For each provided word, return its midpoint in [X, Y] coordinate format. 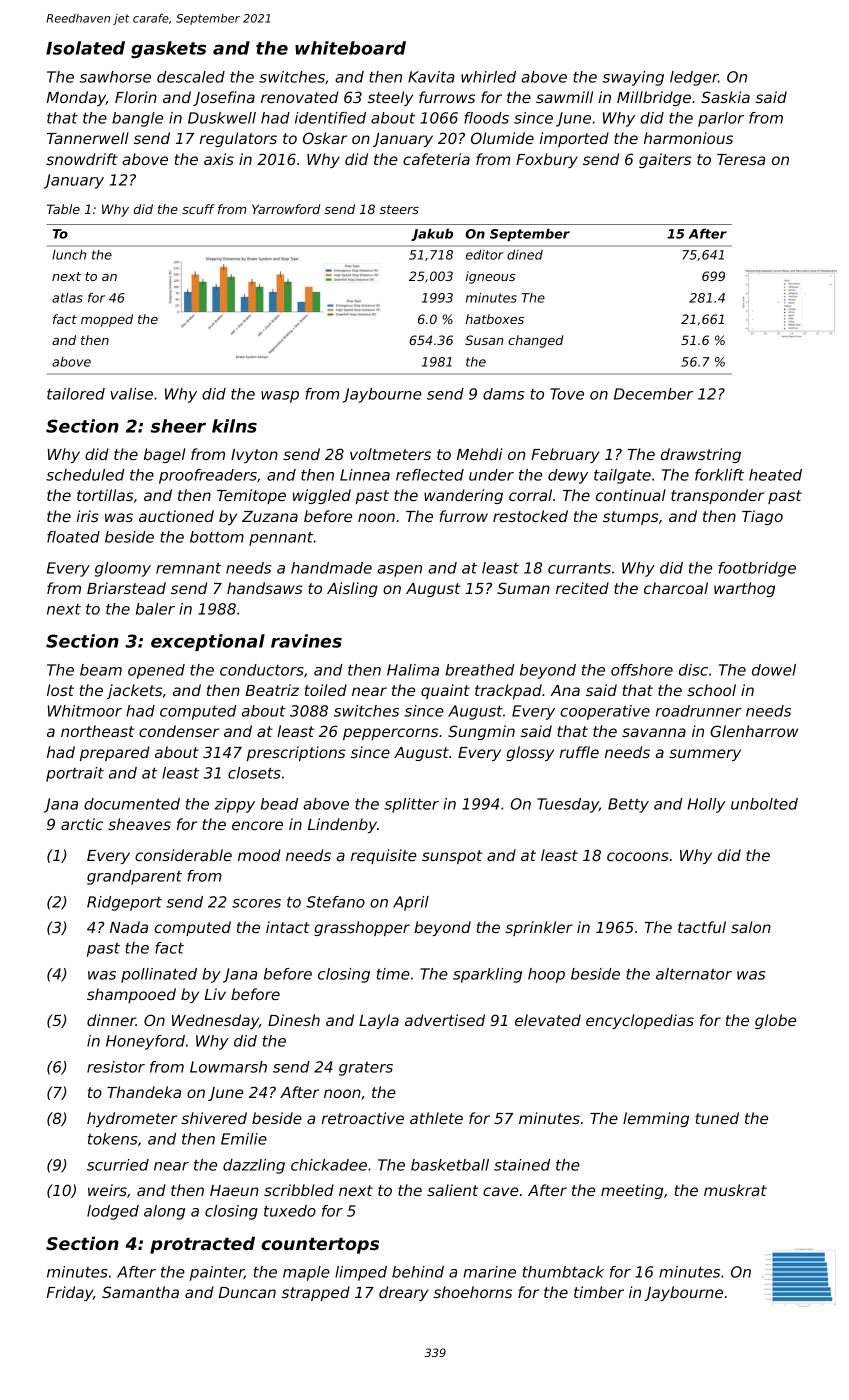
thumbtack [563, 1272]
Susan [484, 340]
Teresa [741, 159]
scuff [198, 209]
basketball [450, 1165]
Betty [628, 805]
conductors [262, 670]
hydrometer [132, 1119]
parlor [721, 119]
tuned [717, 1118]
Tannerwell [88, 138]
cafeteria [436, 159]
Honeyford [145, 1042]
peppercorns [390, 734]
